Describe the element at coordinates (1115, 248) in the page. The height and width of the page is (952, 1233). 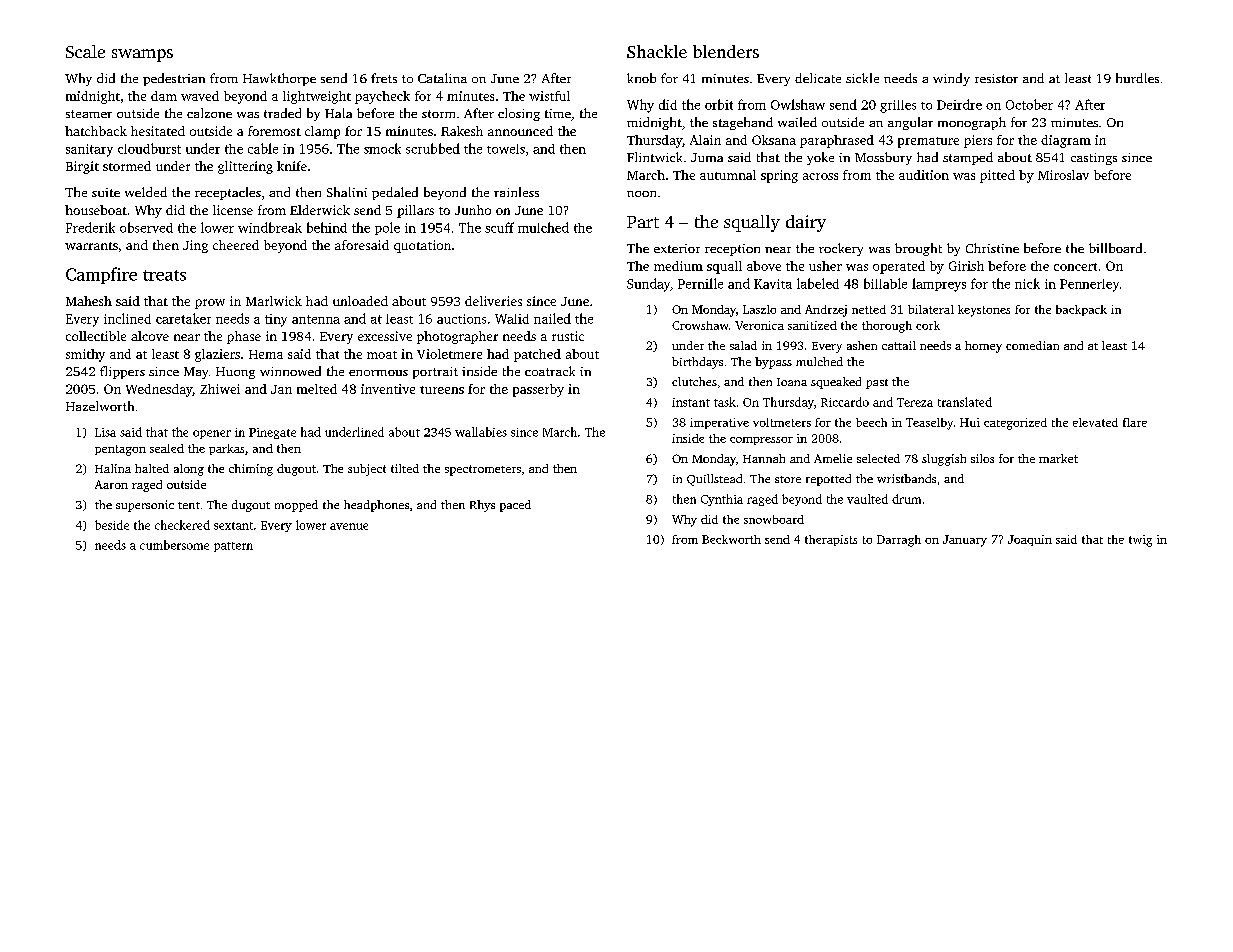
I see `billboard` at that location.
